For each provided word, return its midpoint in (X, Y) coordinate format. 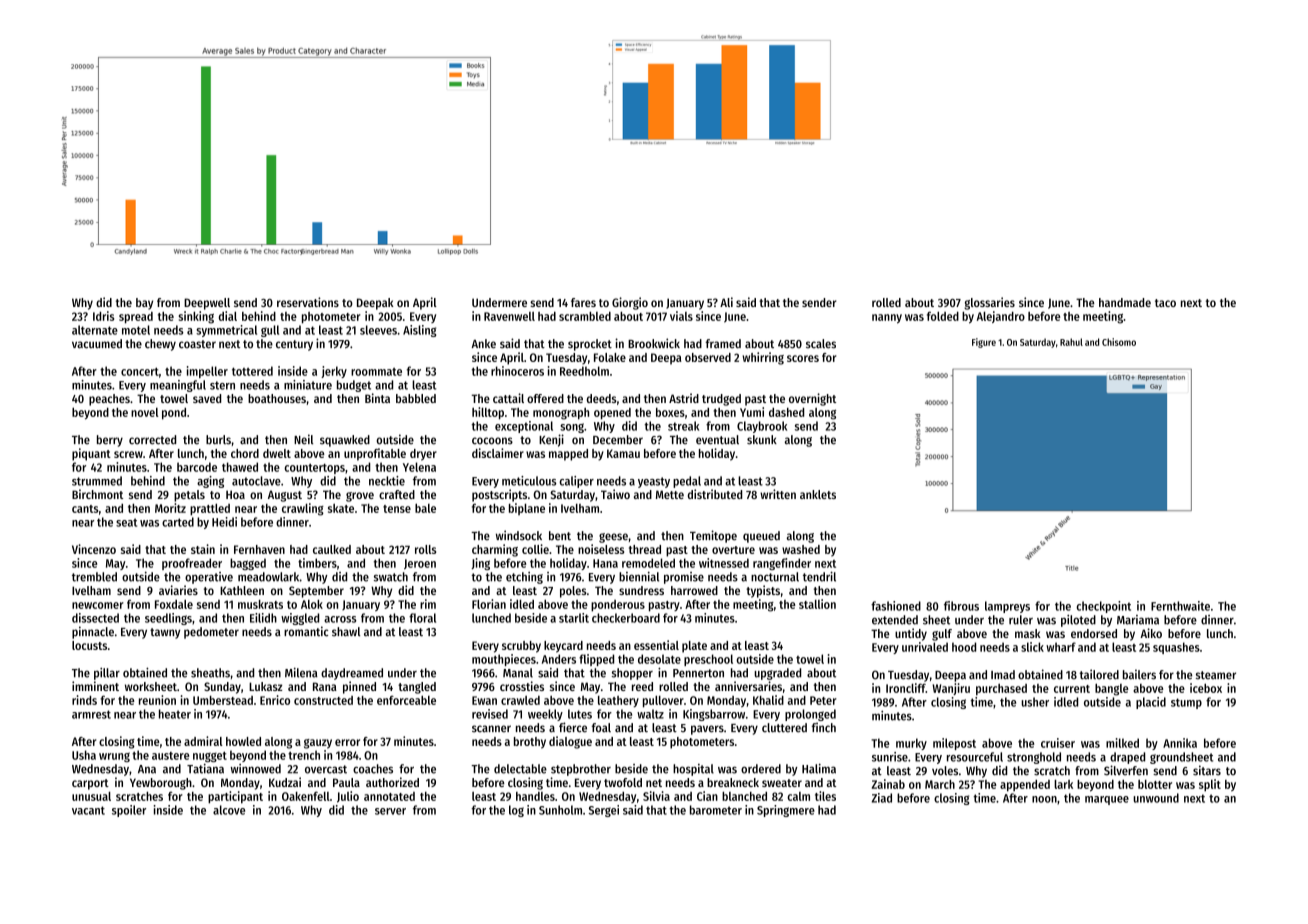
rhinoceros (517, 371)
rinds (84, 700)
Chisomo (1119, 342)
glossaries (989, 303)
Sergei (604, 811)
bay (144, 304)
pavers (707, 730)
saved (207, 398)
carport (90, 784)
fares (583, 302)
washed (801, 549)
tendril (819, 576)
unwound (1156, 798)
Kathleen (242, 590)
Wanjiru (951, 689)
